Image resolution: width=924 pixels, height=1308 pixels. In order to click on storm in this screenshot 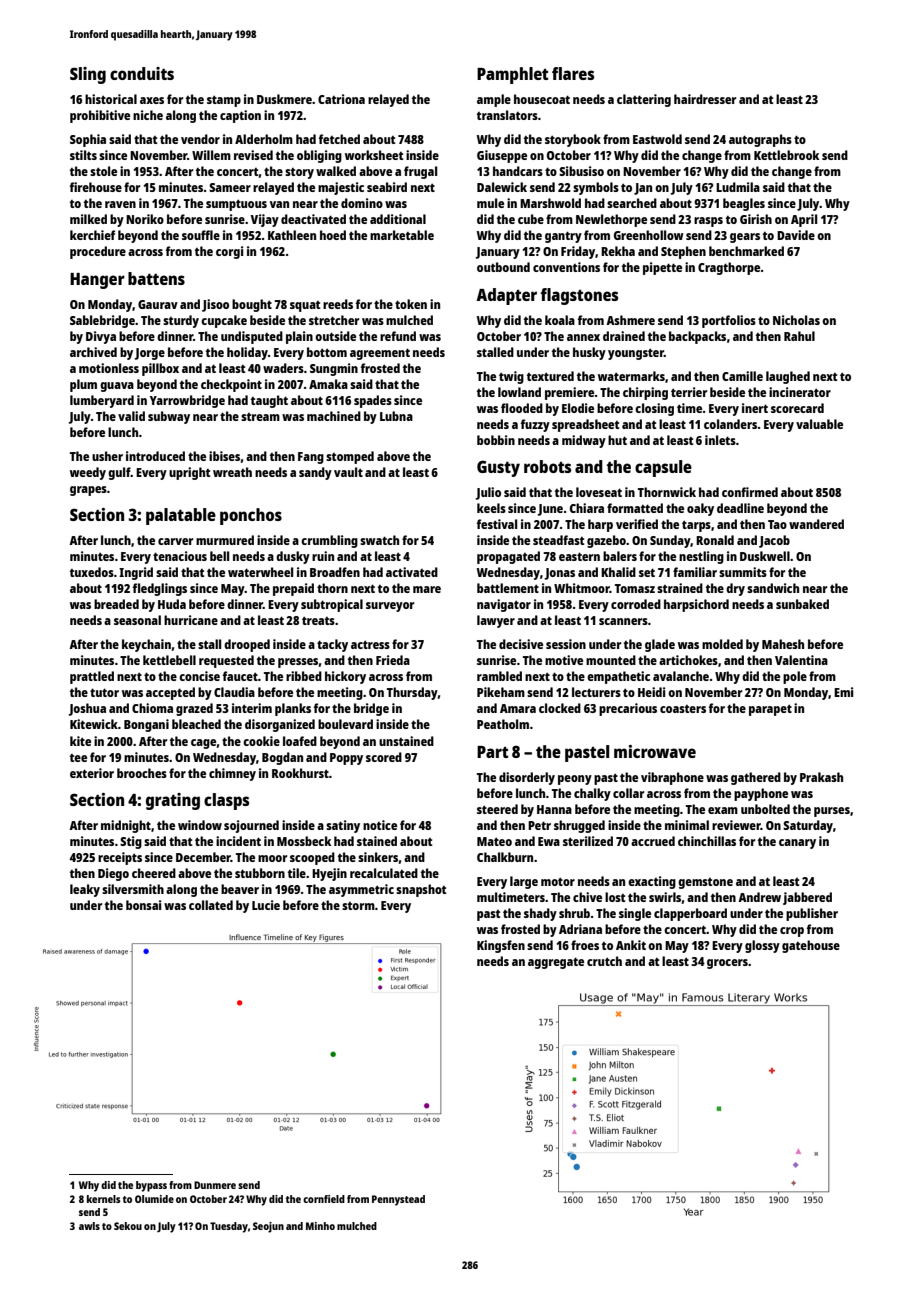, I will do `click(358, 906)`.
